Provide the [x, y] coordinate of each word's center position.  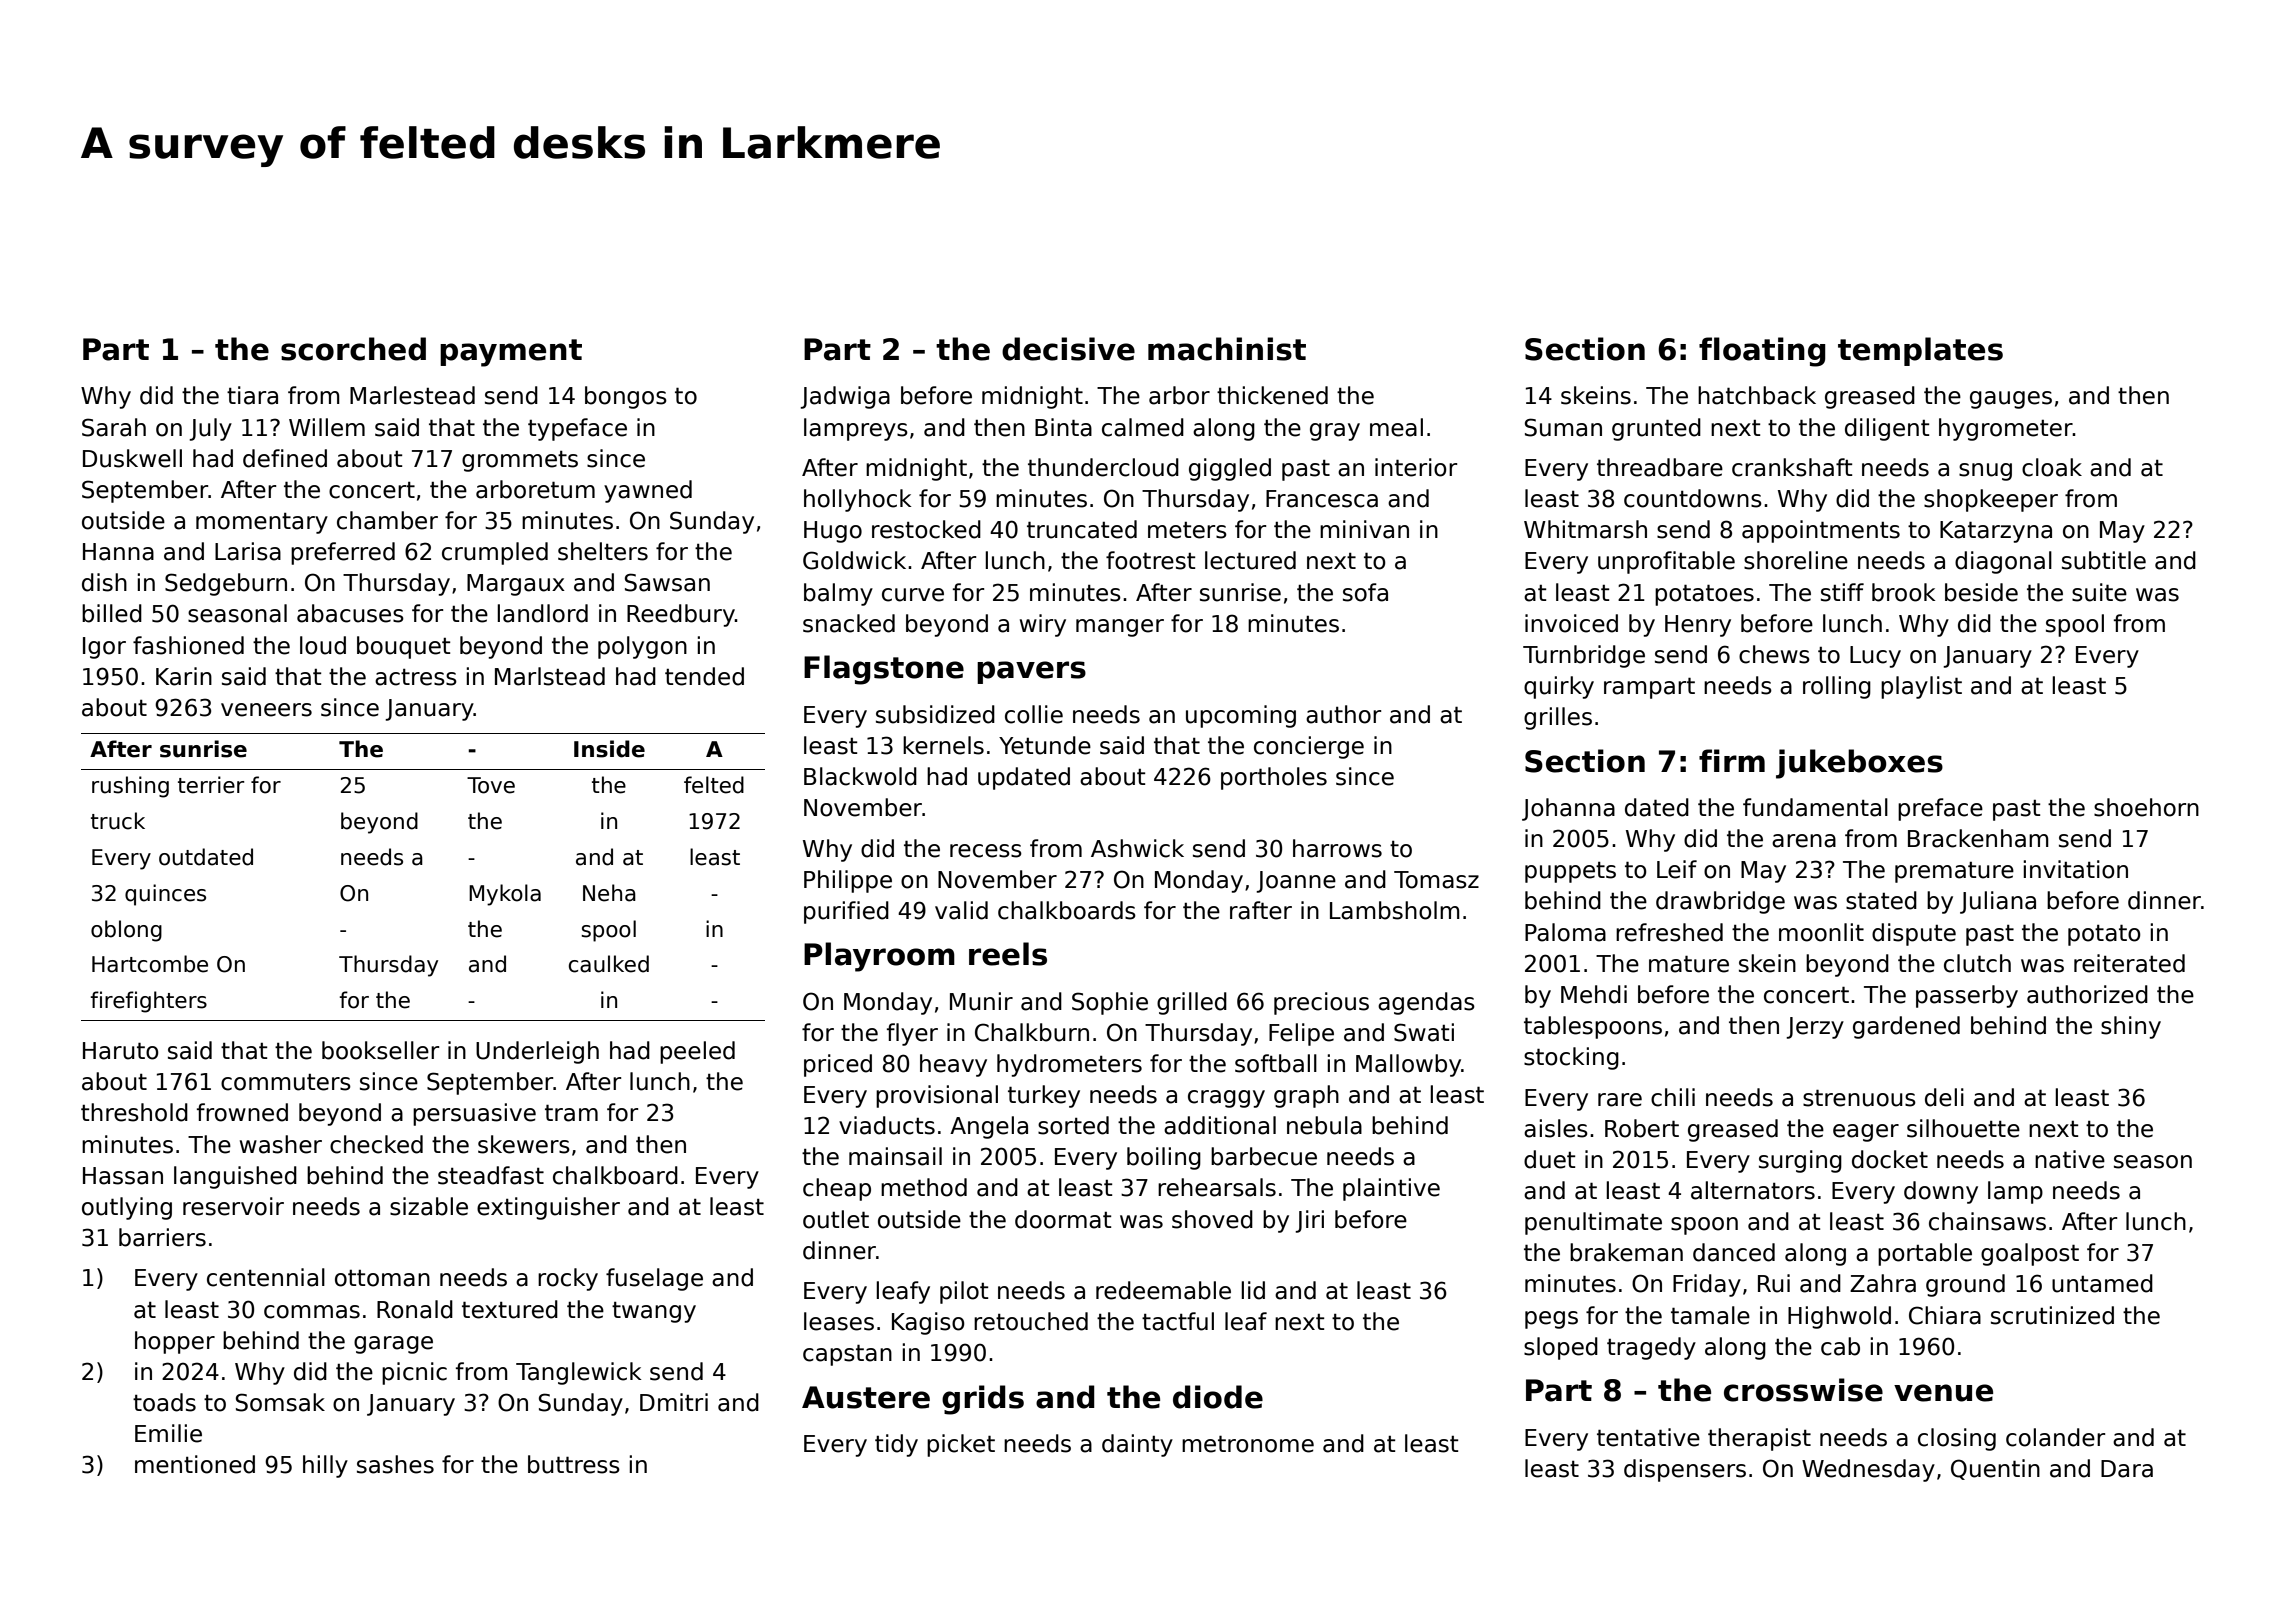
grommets [520, 461]
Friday [1707, 1285]
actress [416, 677]
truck [118, 821]
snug [1985, 472]
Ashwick [1137, 848]
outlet [836, 1219]
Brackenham [1978, 838]
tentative [1648, 1437]
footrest [1151, 560]
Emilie [168, 1433]
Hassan [123, 1176]
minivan [1364, 529]
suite [2099, 592]
